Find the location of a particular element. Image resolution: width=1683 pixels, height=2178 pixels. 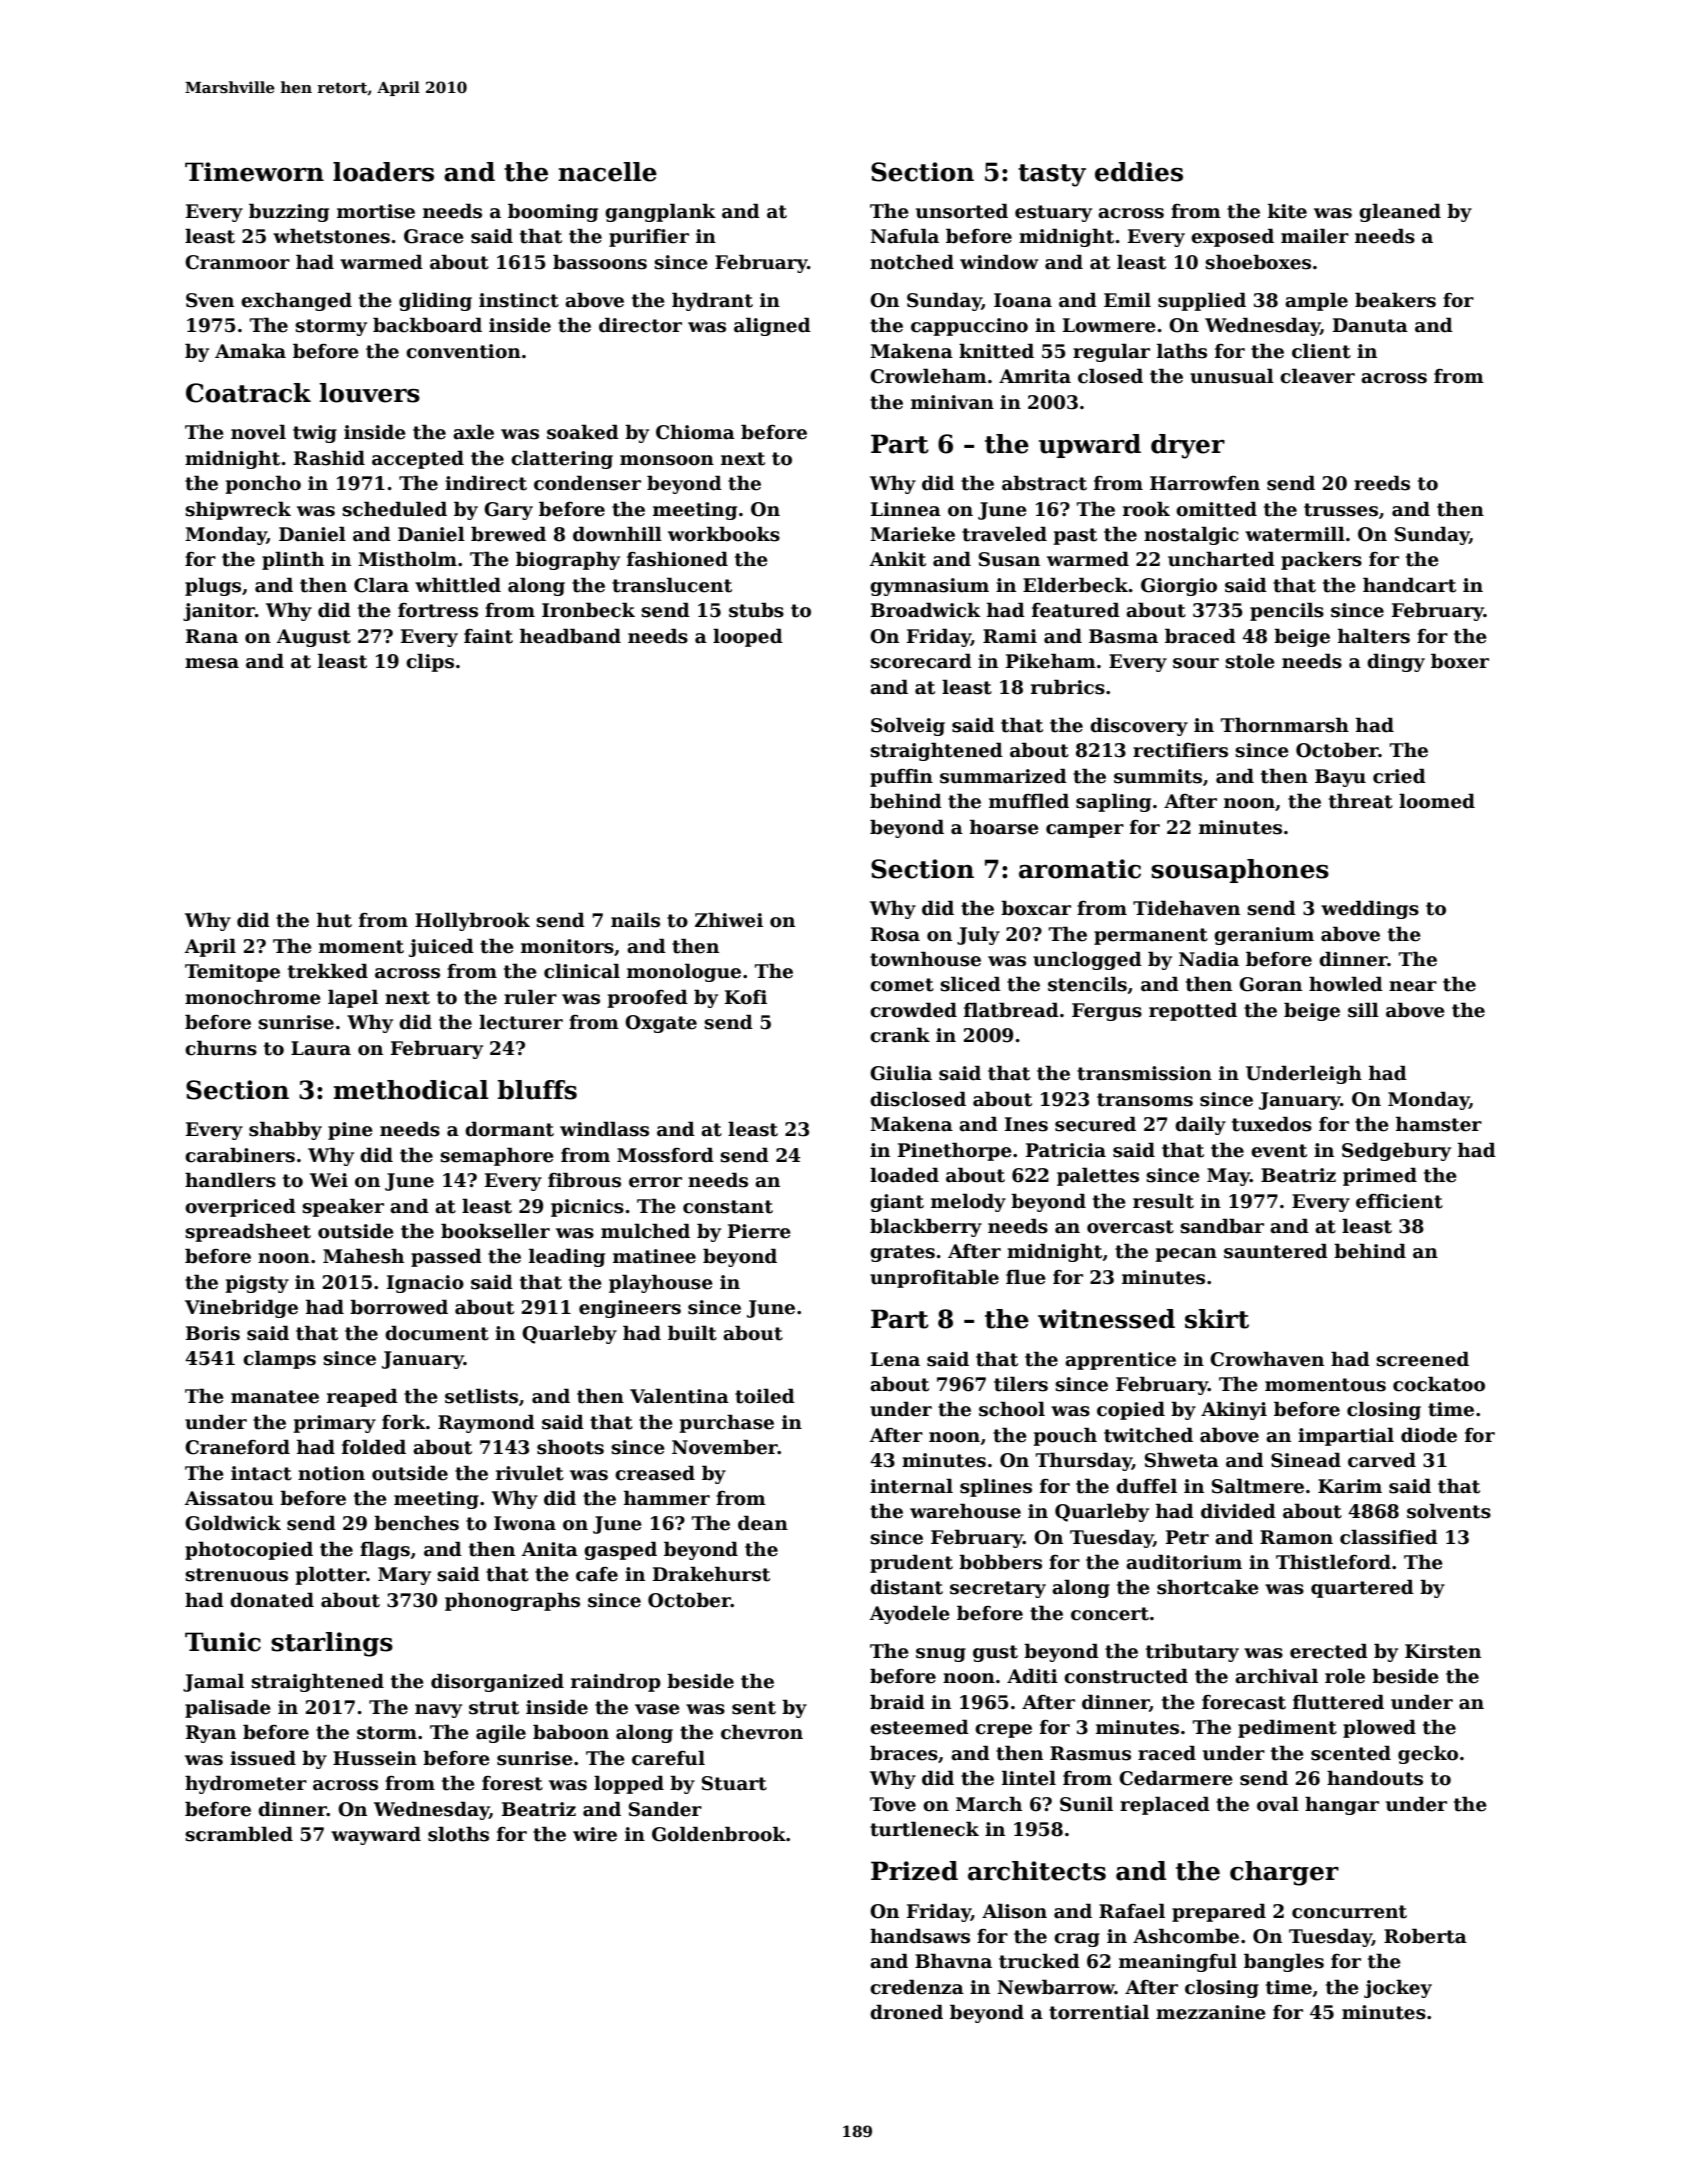

rectifiers is located at coordinates (1180, 750).
